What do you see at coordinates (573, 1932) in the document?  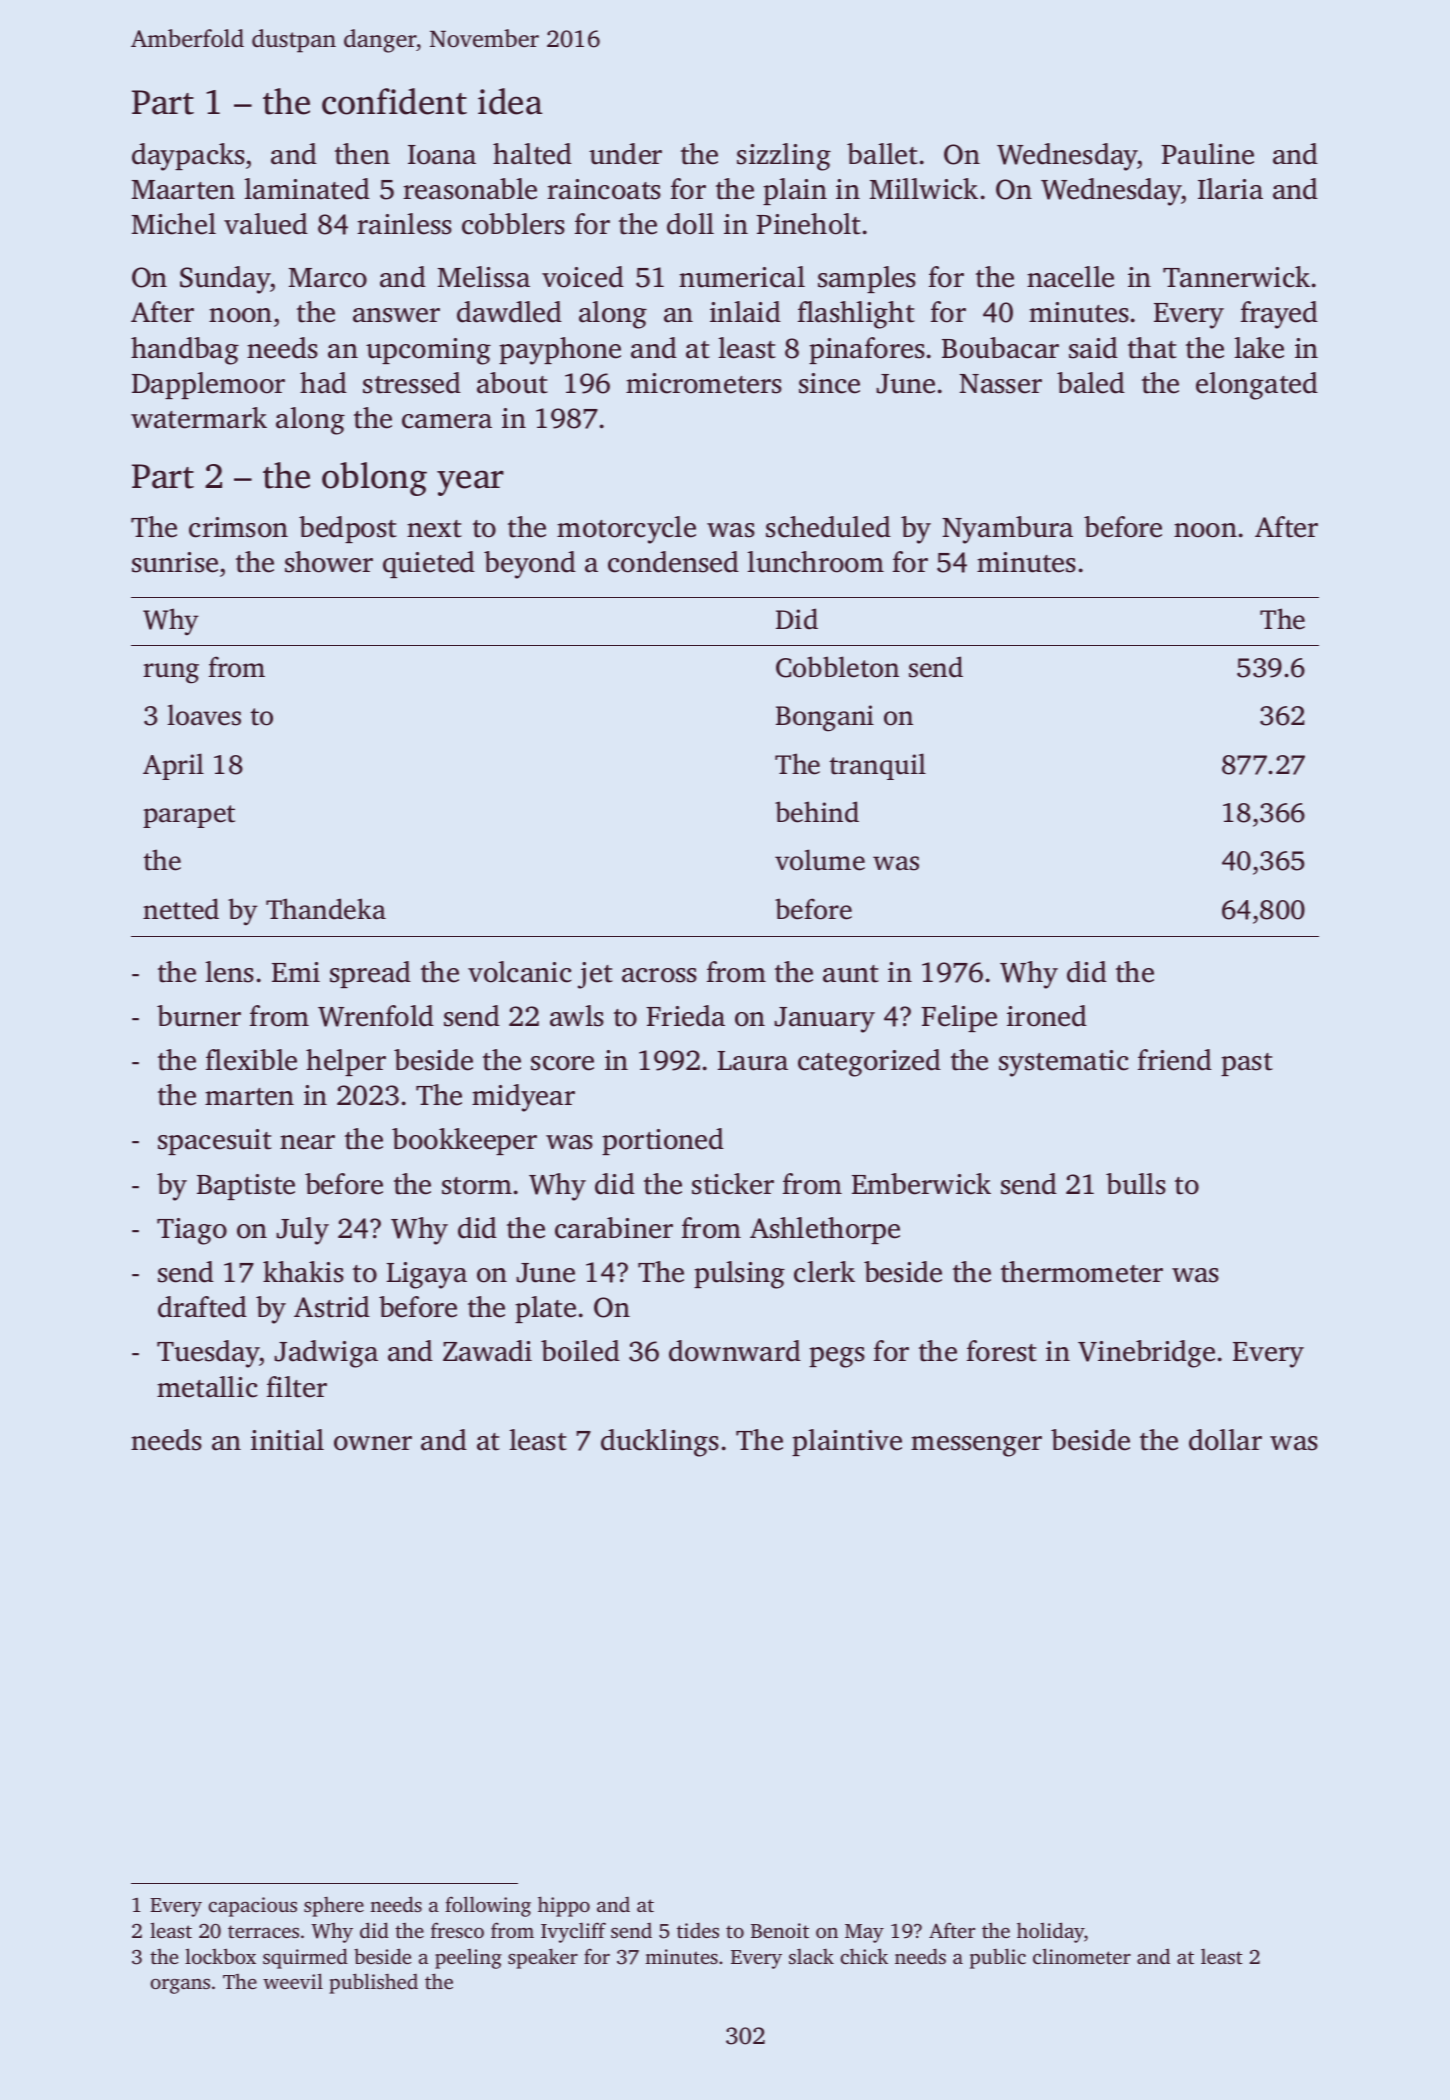 I see `Ivycliff` at bounding box center [573, 1932].
